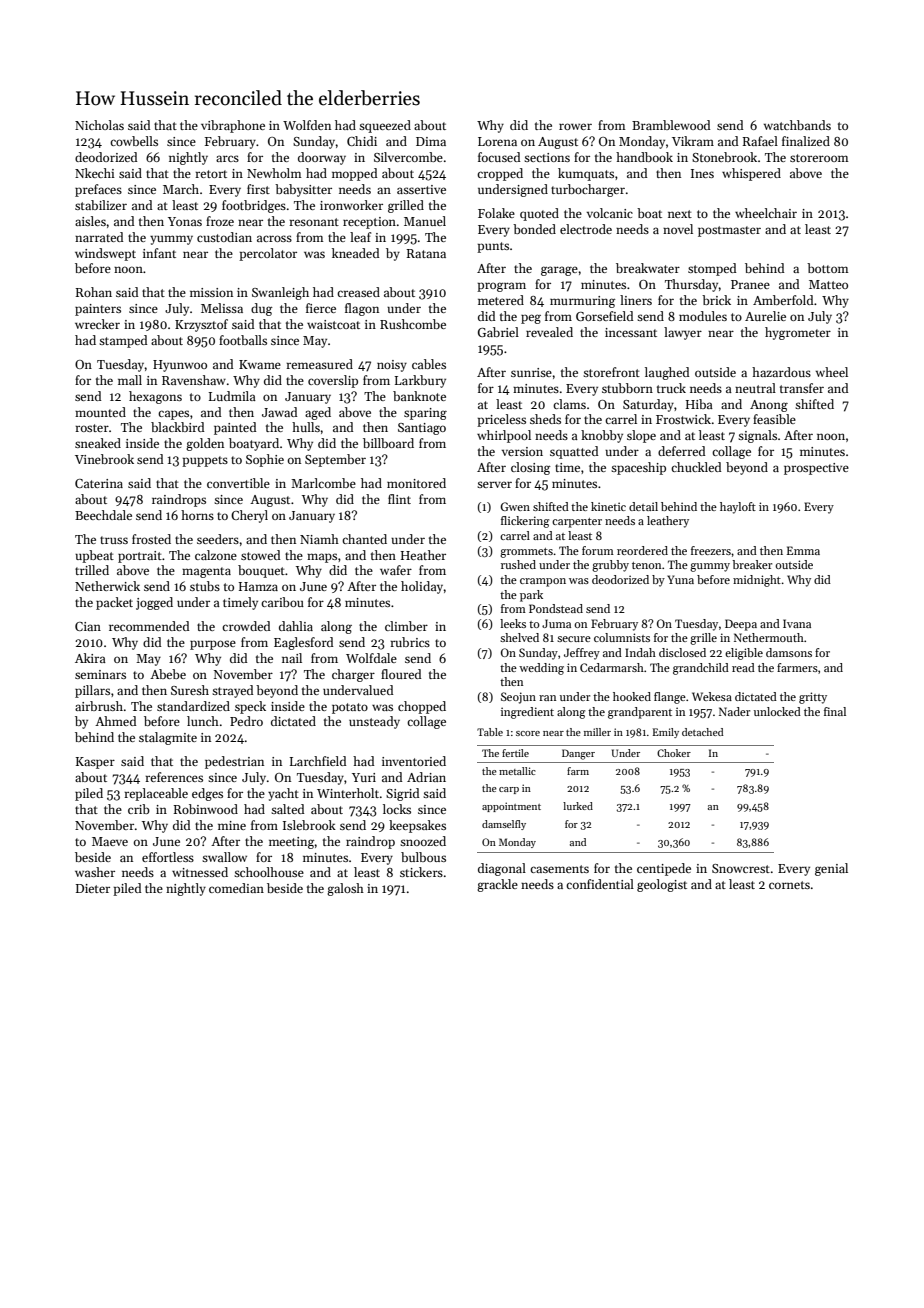  I want to click on mall, so click(130, 380).
